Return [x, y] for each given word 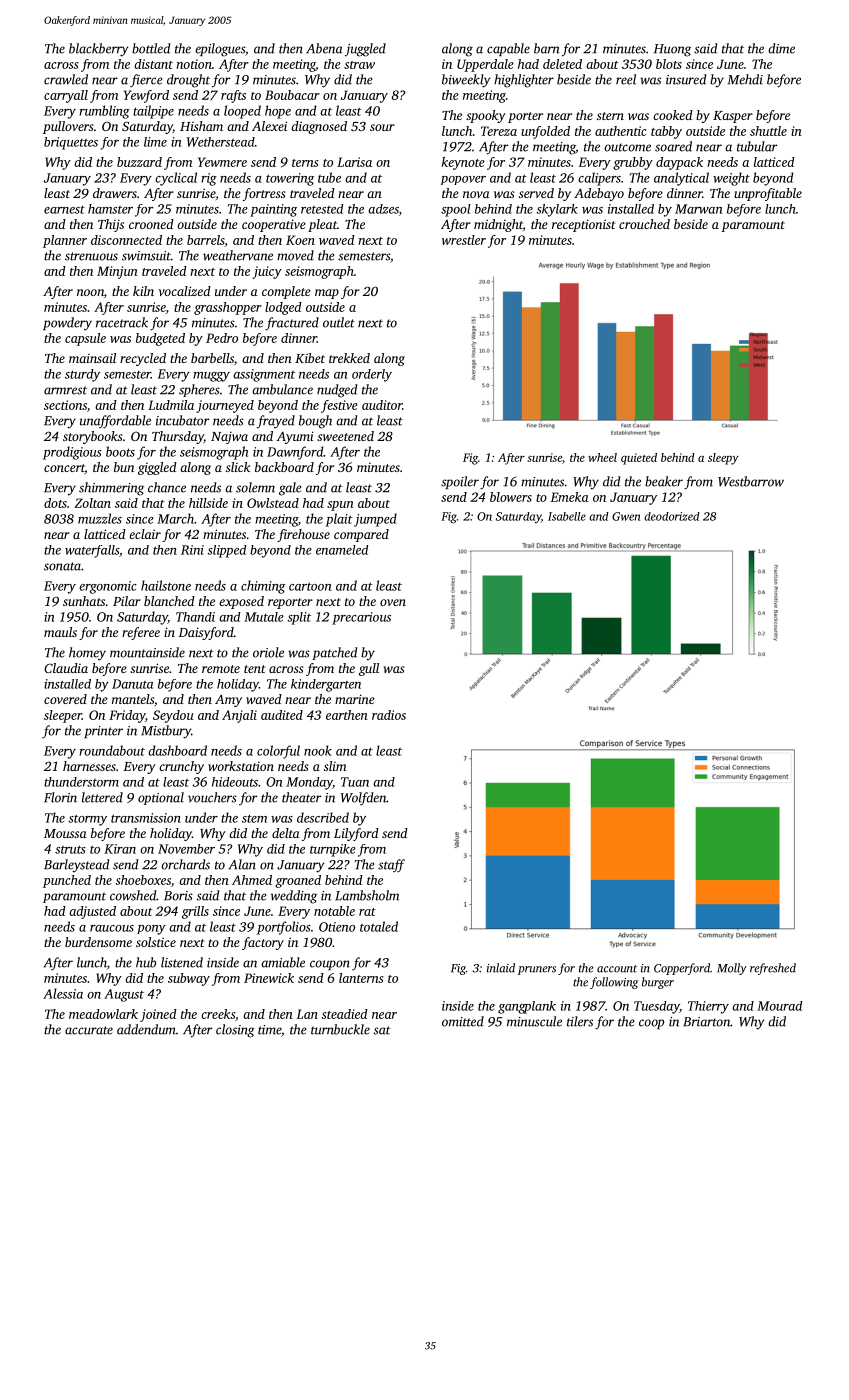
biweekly [466, 81]
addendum [146, 1029]
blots [669, 64]
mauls [60, 632]
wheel [602, 457]
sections [65, 405]
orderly [372, 375]
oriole [268, 652]
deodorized [672, 516]
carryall [66, 96]
